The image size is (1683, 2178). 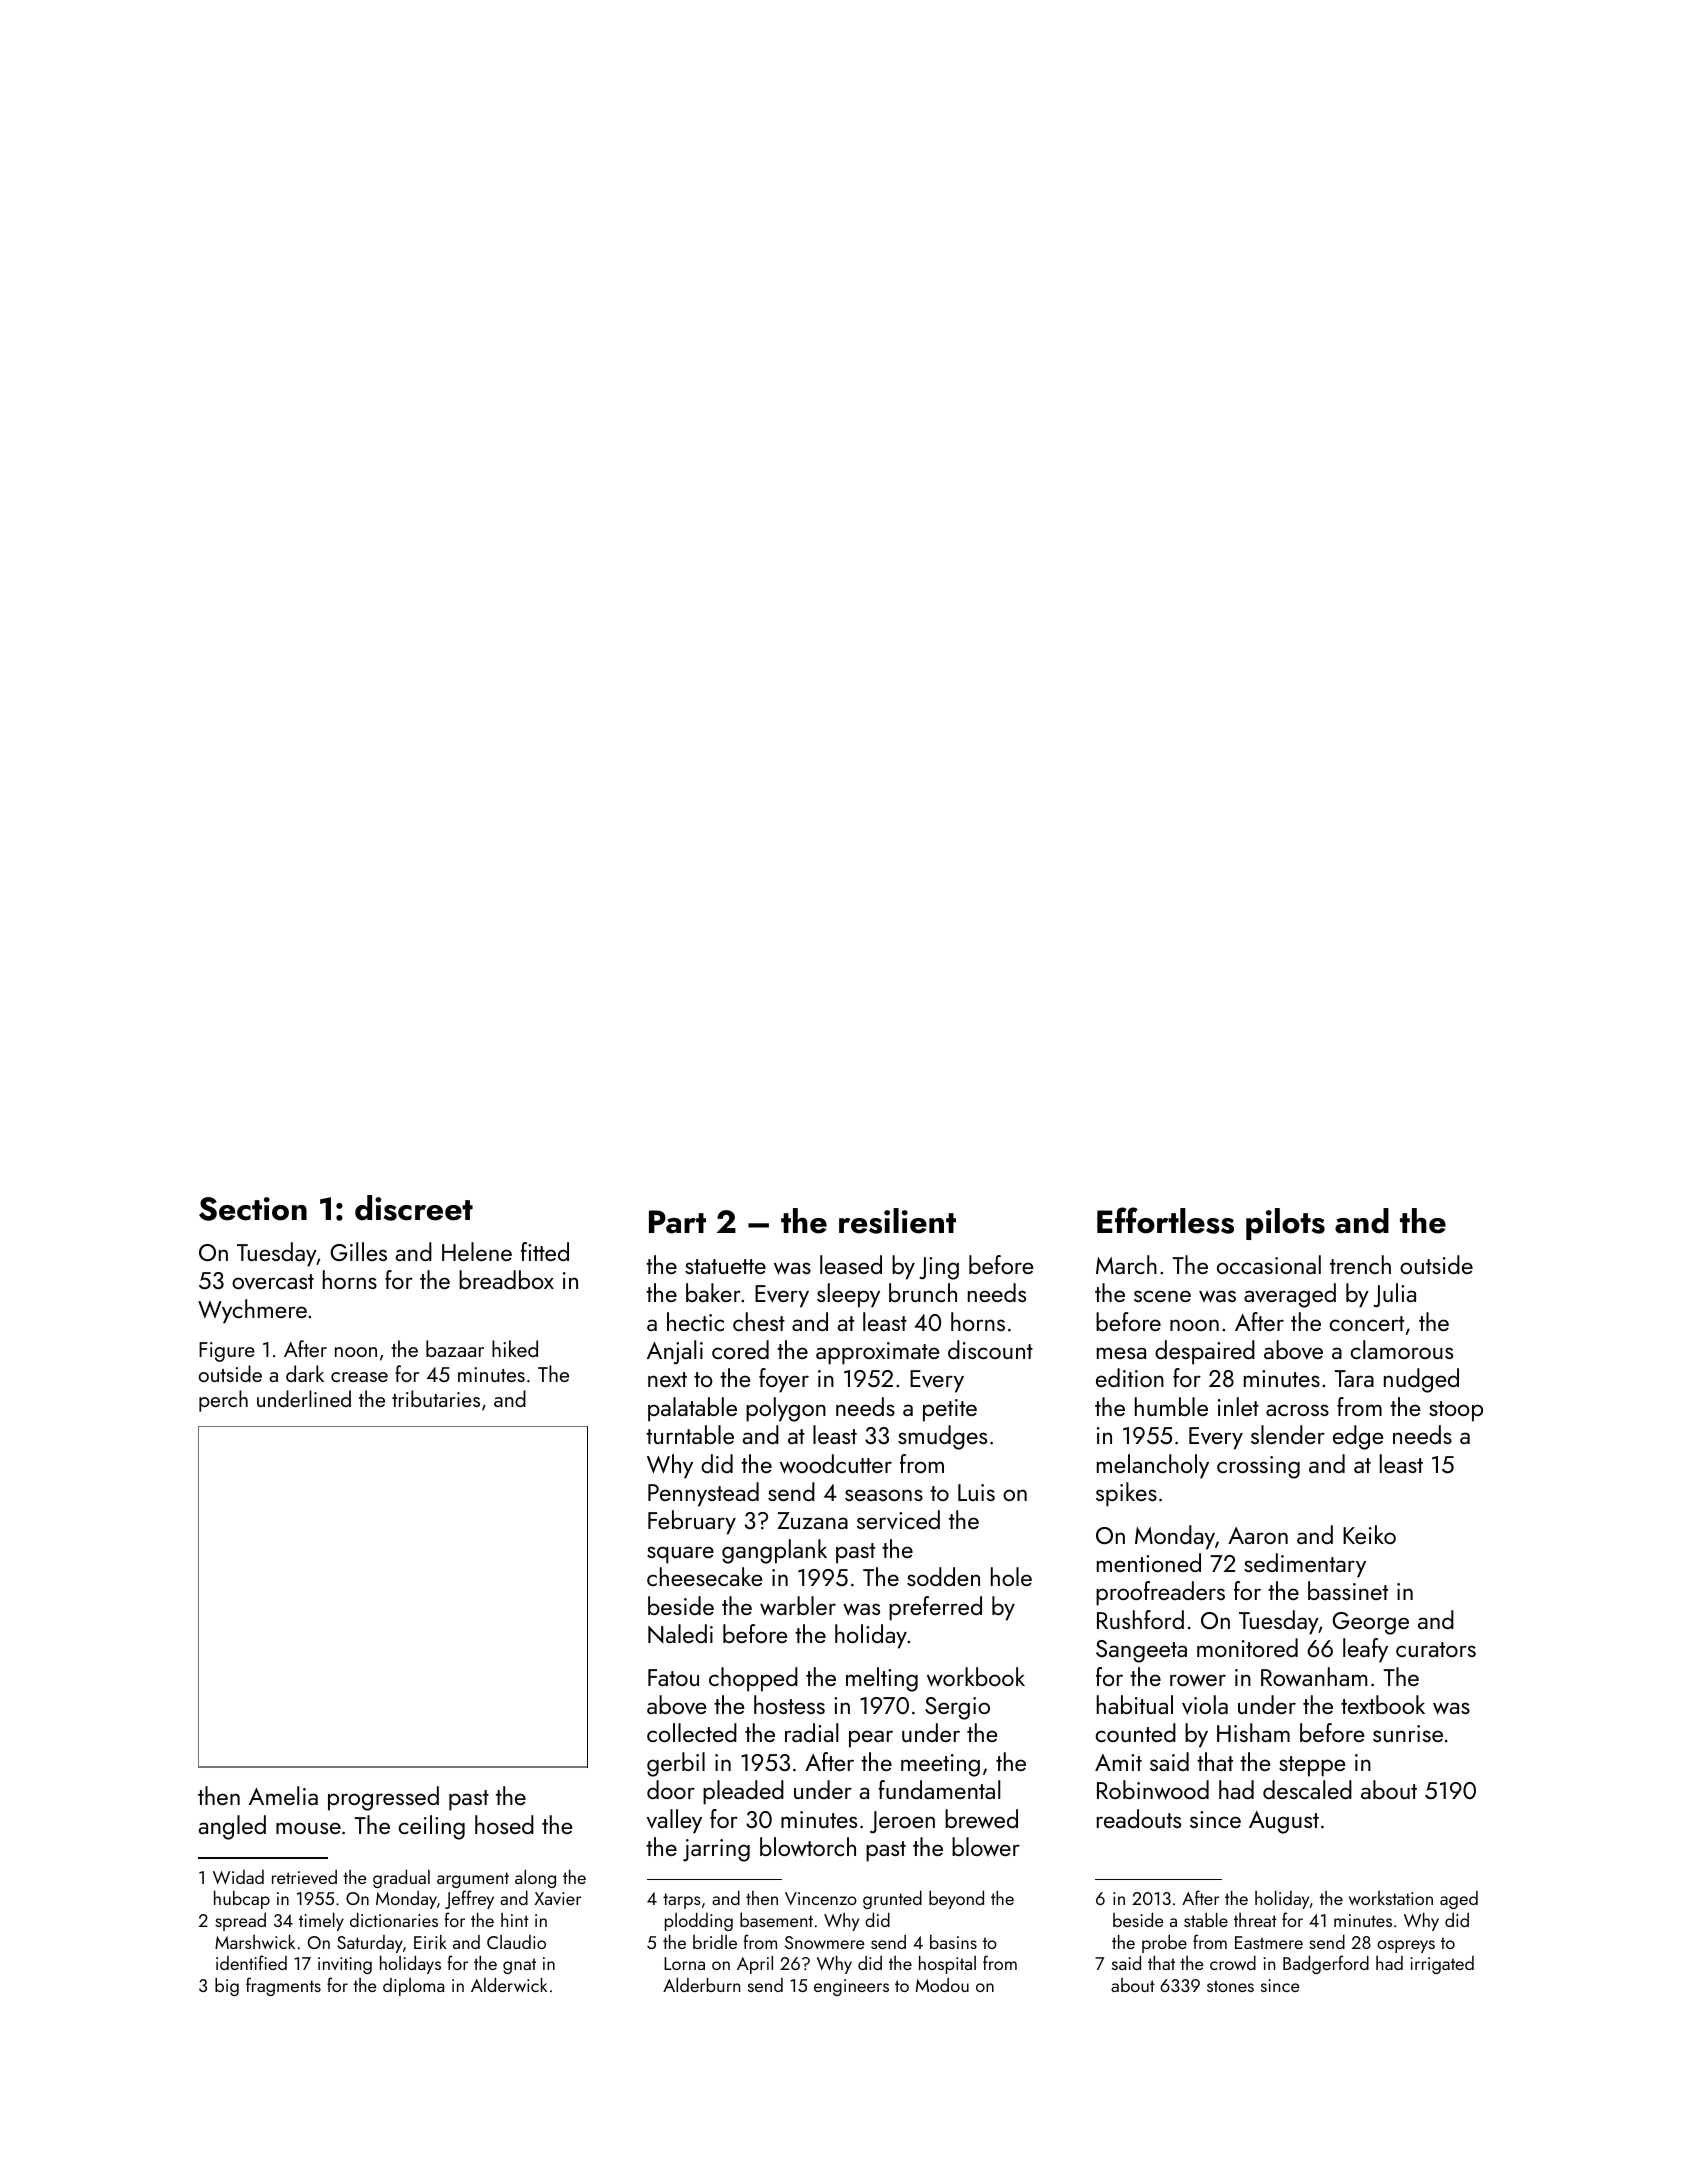 What do you see at coordinates (516, 1942) in the screenshot?
I see `Claudio` at bounding box center [516, 1942].
